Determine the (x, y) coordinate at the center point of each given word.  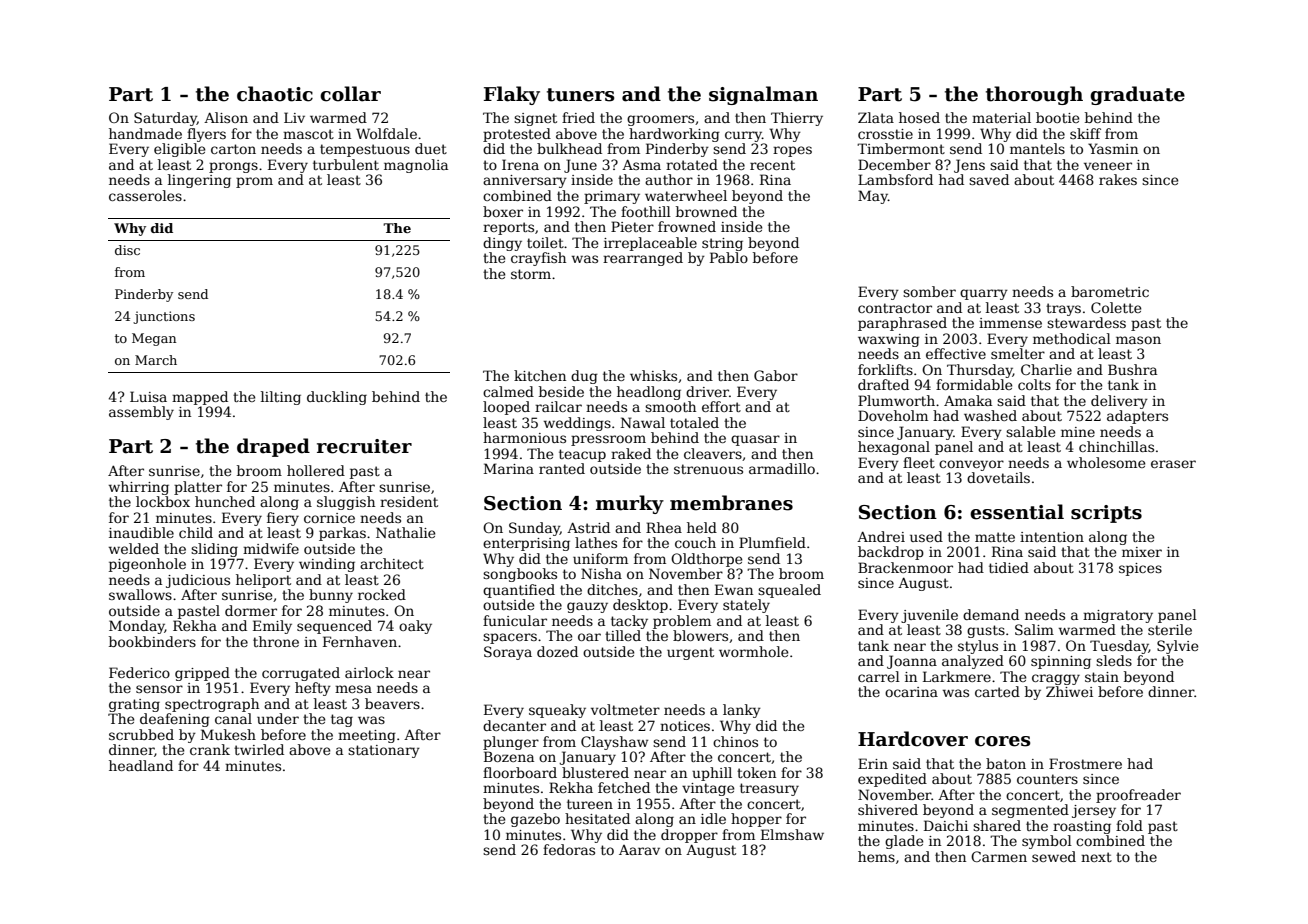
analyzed (973, 662)
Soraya (508, 653)
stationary (384, 751)
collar (350, 94)
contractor (895, 308)
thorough (1034, 95)
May (873, 197)
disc (127, 250)
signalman (763, 95)
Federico (139, 672)
